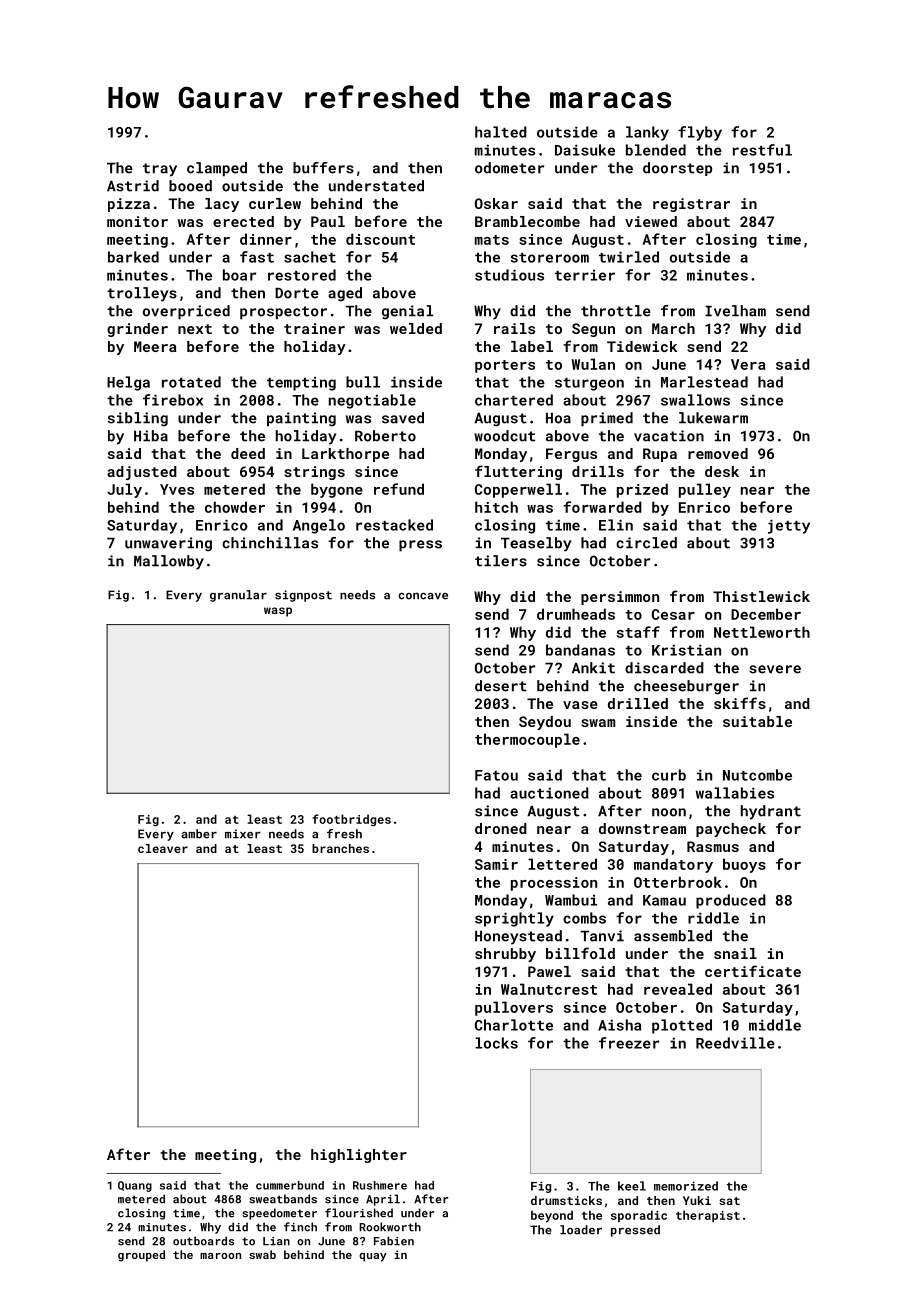 Image resolution: width=924 pixels, height=1308 pixels. What do you see at coordinates (262, 1254) in the document?
I see `swab` at bounding box center [262, 1254].
